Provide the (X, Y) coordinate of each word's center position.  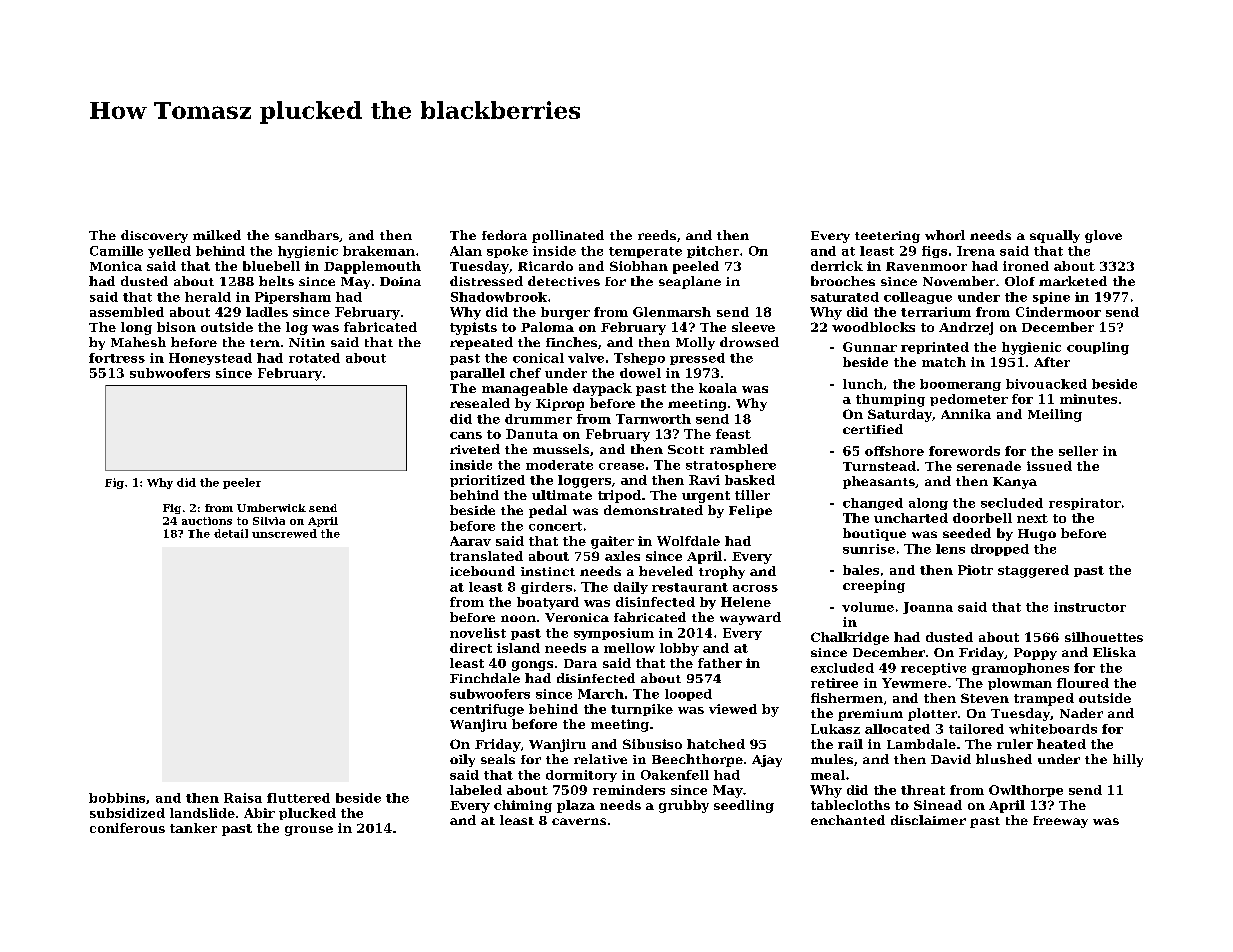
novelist (478, 633)
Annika (966, 414)
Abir (259, 813)
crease (621, 466)
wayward (750, 618)
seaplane (690, 282)
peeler (242, 483)
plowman (1020, 684)
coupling (1098, 348)
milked (217, 235)
